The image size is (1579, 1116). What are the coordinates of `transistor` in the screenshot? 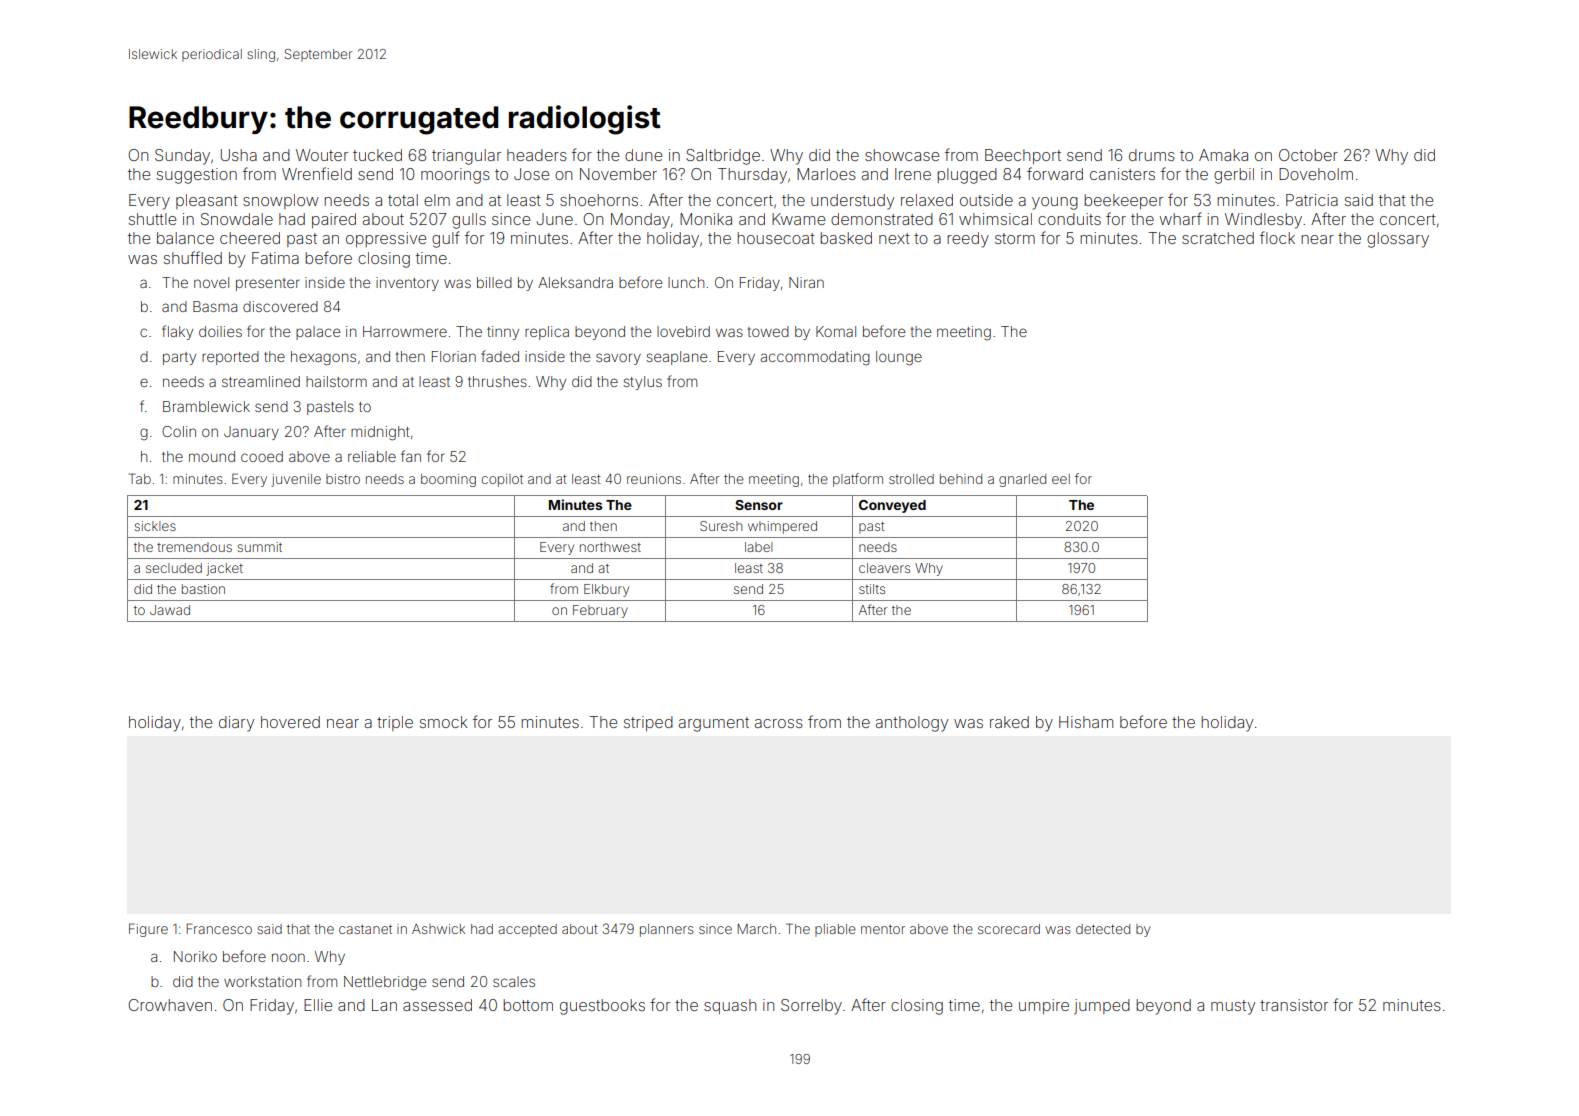 It's located at (1294, 1005).
